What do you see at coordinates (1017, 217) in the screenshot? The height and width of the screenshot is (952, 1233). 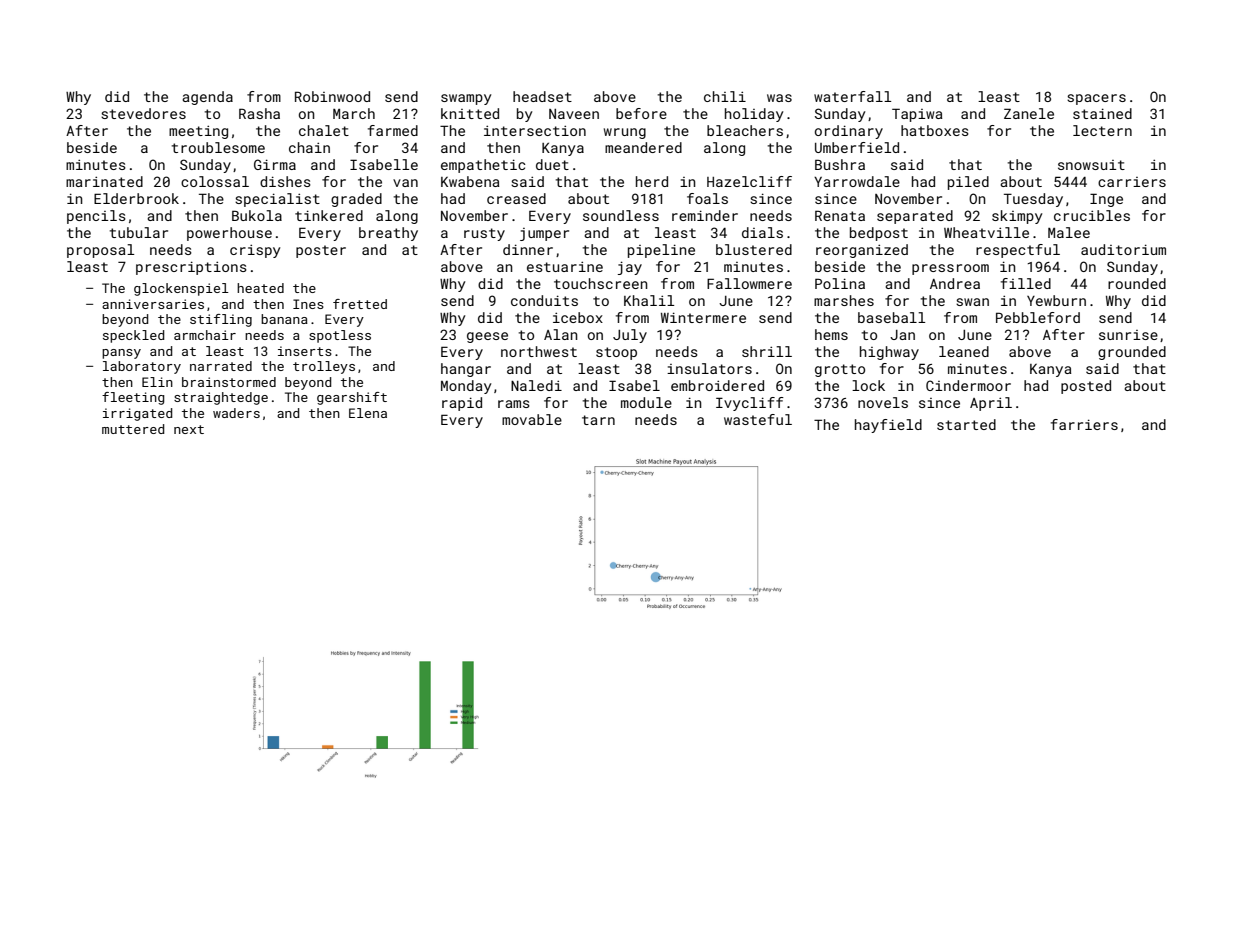 I see `skimpy` at bounding box center [1017, 217].
